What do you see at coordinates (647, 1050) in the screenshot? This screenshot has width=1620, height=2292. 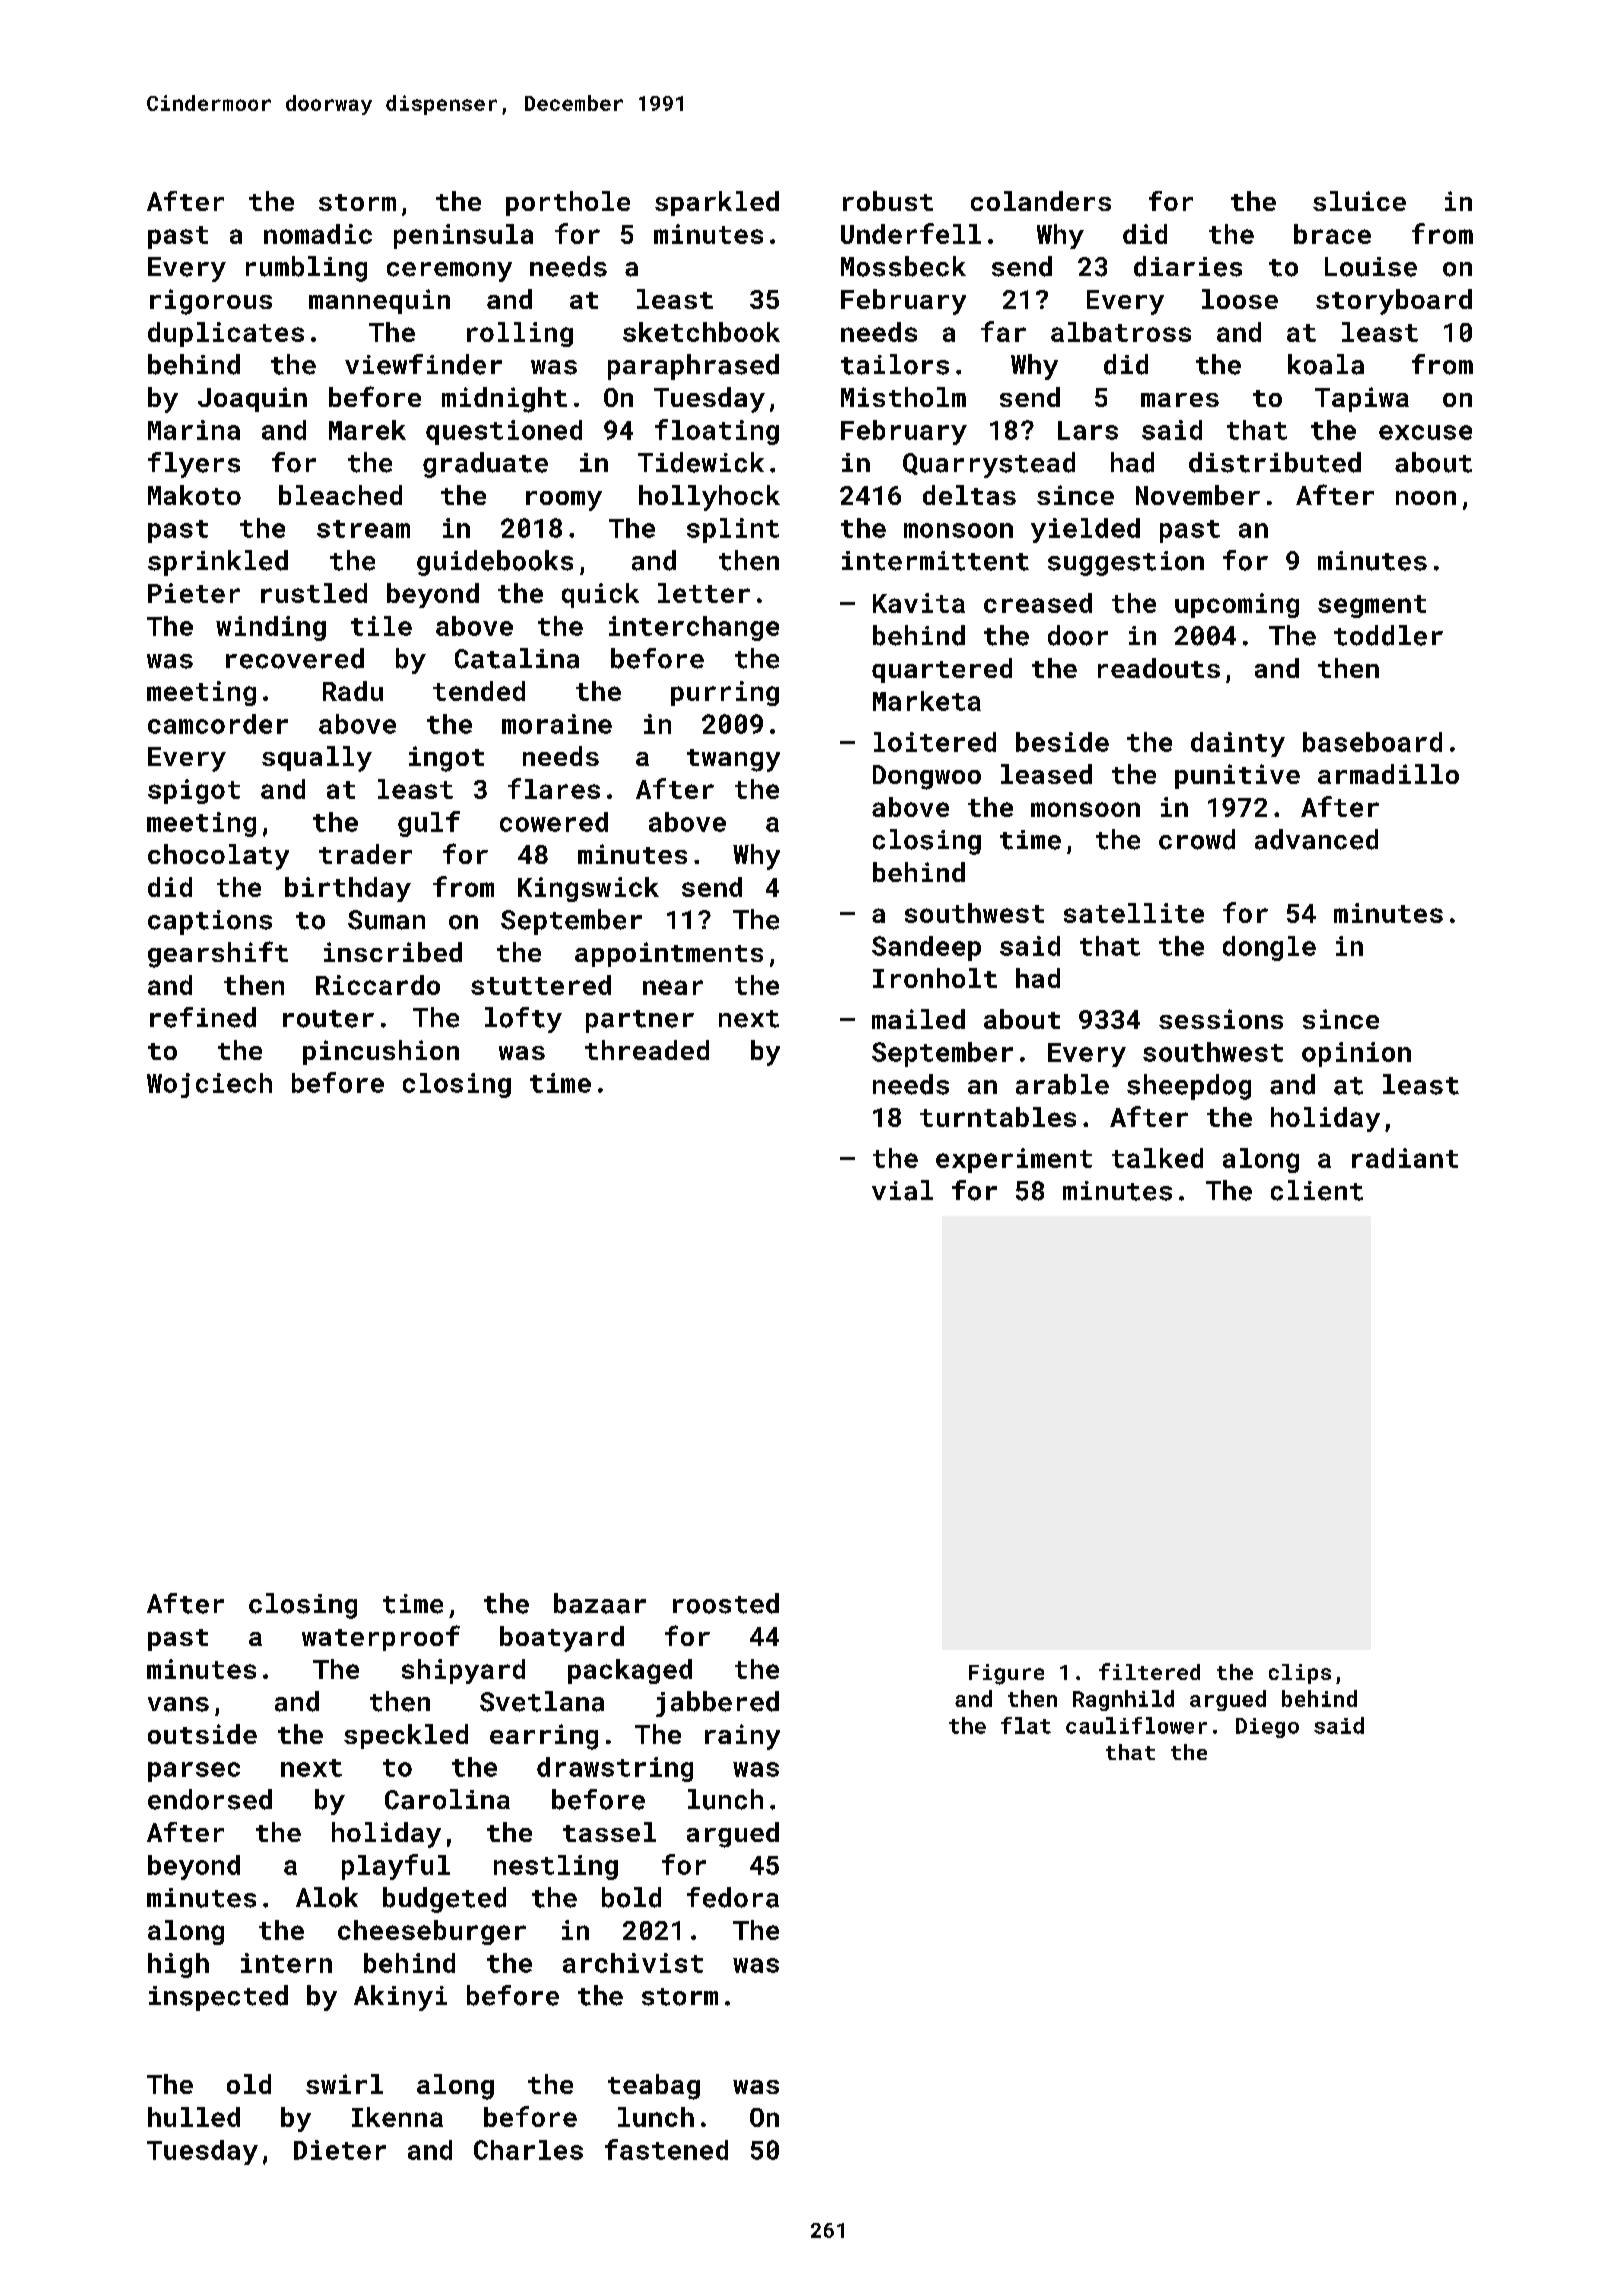 I see `threaded` at bounding box center [647, 1050].
